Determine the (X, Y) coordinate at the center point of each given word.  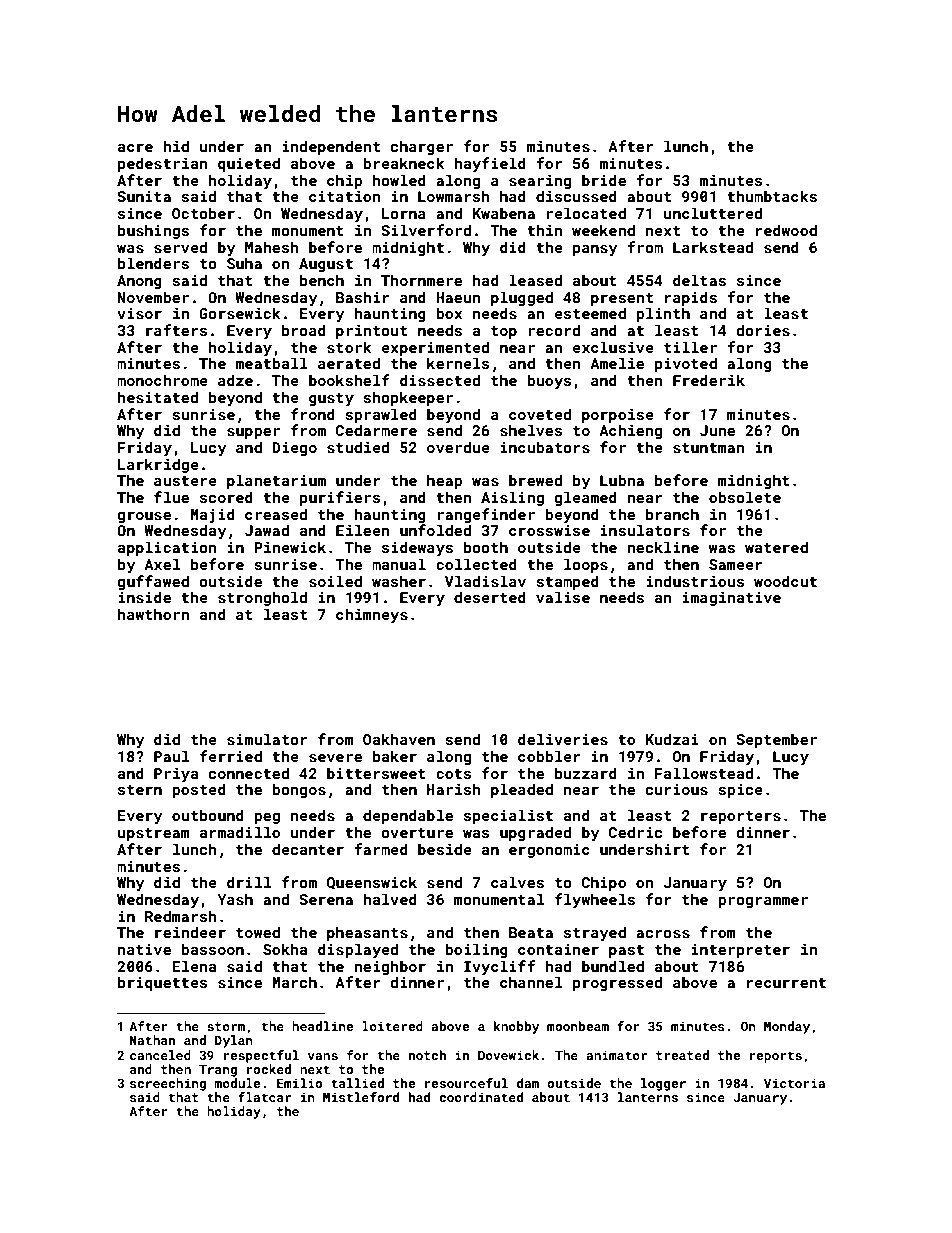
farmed (381, 849)
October (203, 213)
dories (763, 330)
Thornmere (421, 280)
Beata (531, 932)
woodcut (785, 581)
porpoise (618, 416)
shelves (531, 430)
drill (249, 882)
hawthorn (153, 614)
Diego (294, 449)
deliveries (563, 739)
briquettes (163, 983)
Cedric (635, 832)
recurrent (786, 983)
